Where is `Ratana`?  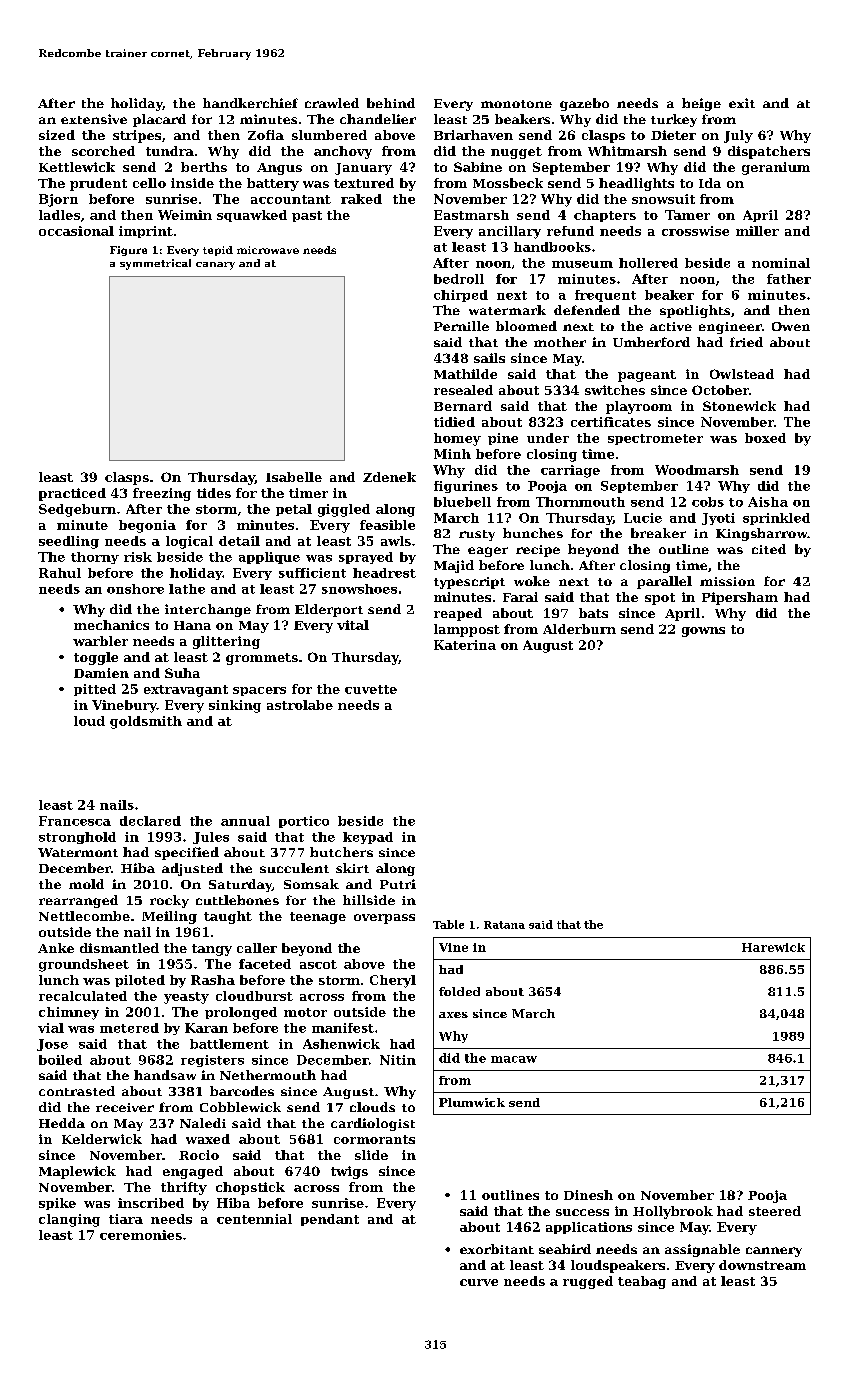
Ratana is located at coordinates (504, 925).
